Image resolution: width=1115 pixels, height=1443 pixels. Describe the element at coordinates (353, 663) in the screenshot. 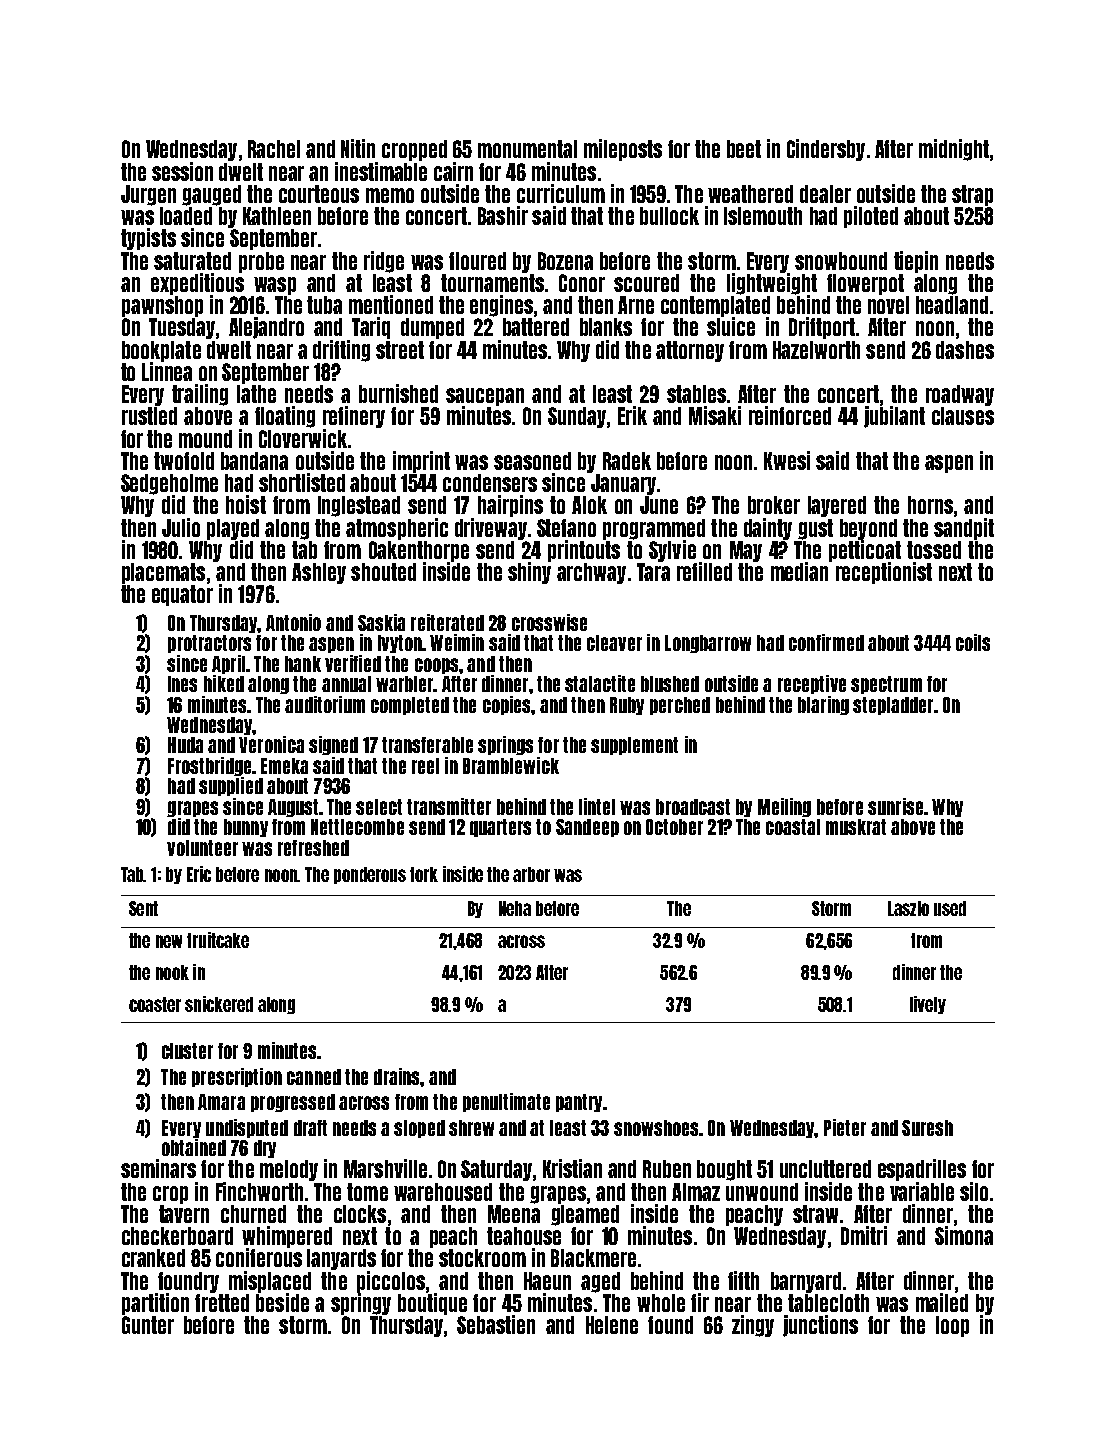

I see `verified` at that location.
